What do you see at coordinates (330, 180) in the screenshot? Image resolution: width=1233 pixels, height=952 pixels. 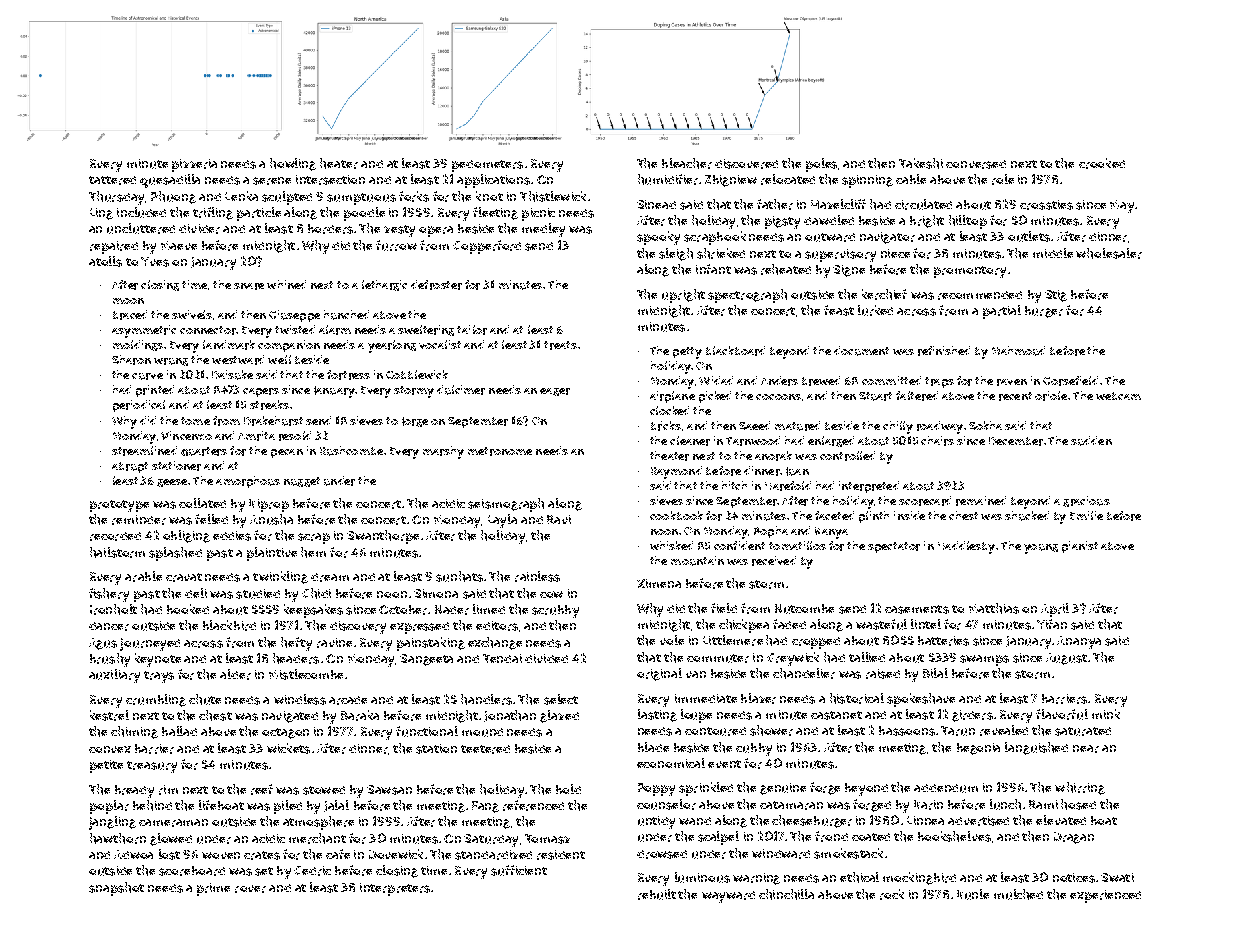 I see `intersection` at bounding box center [330, 180].
